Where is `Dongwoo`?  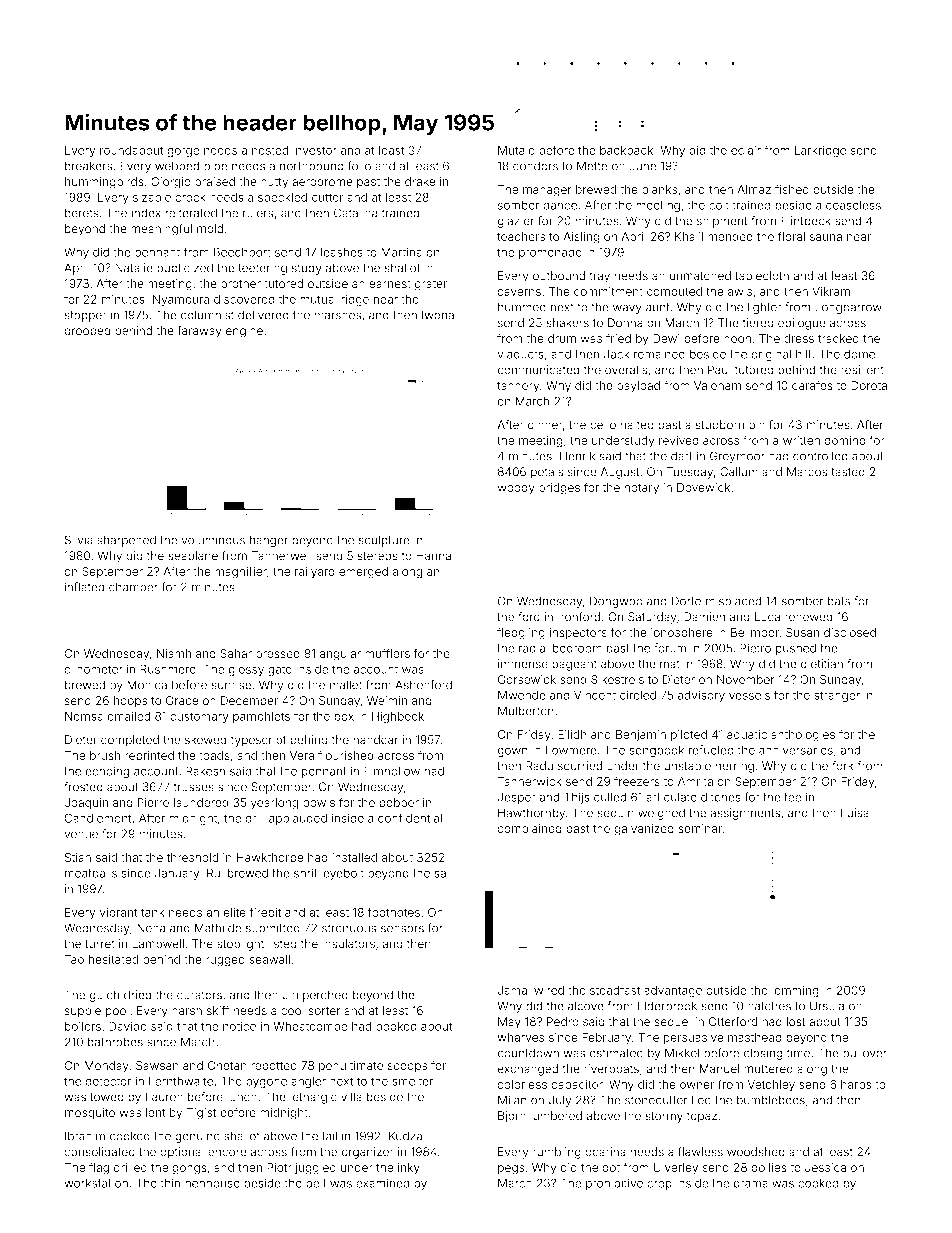 Dongwoo is located at coordinates (616, 602).
